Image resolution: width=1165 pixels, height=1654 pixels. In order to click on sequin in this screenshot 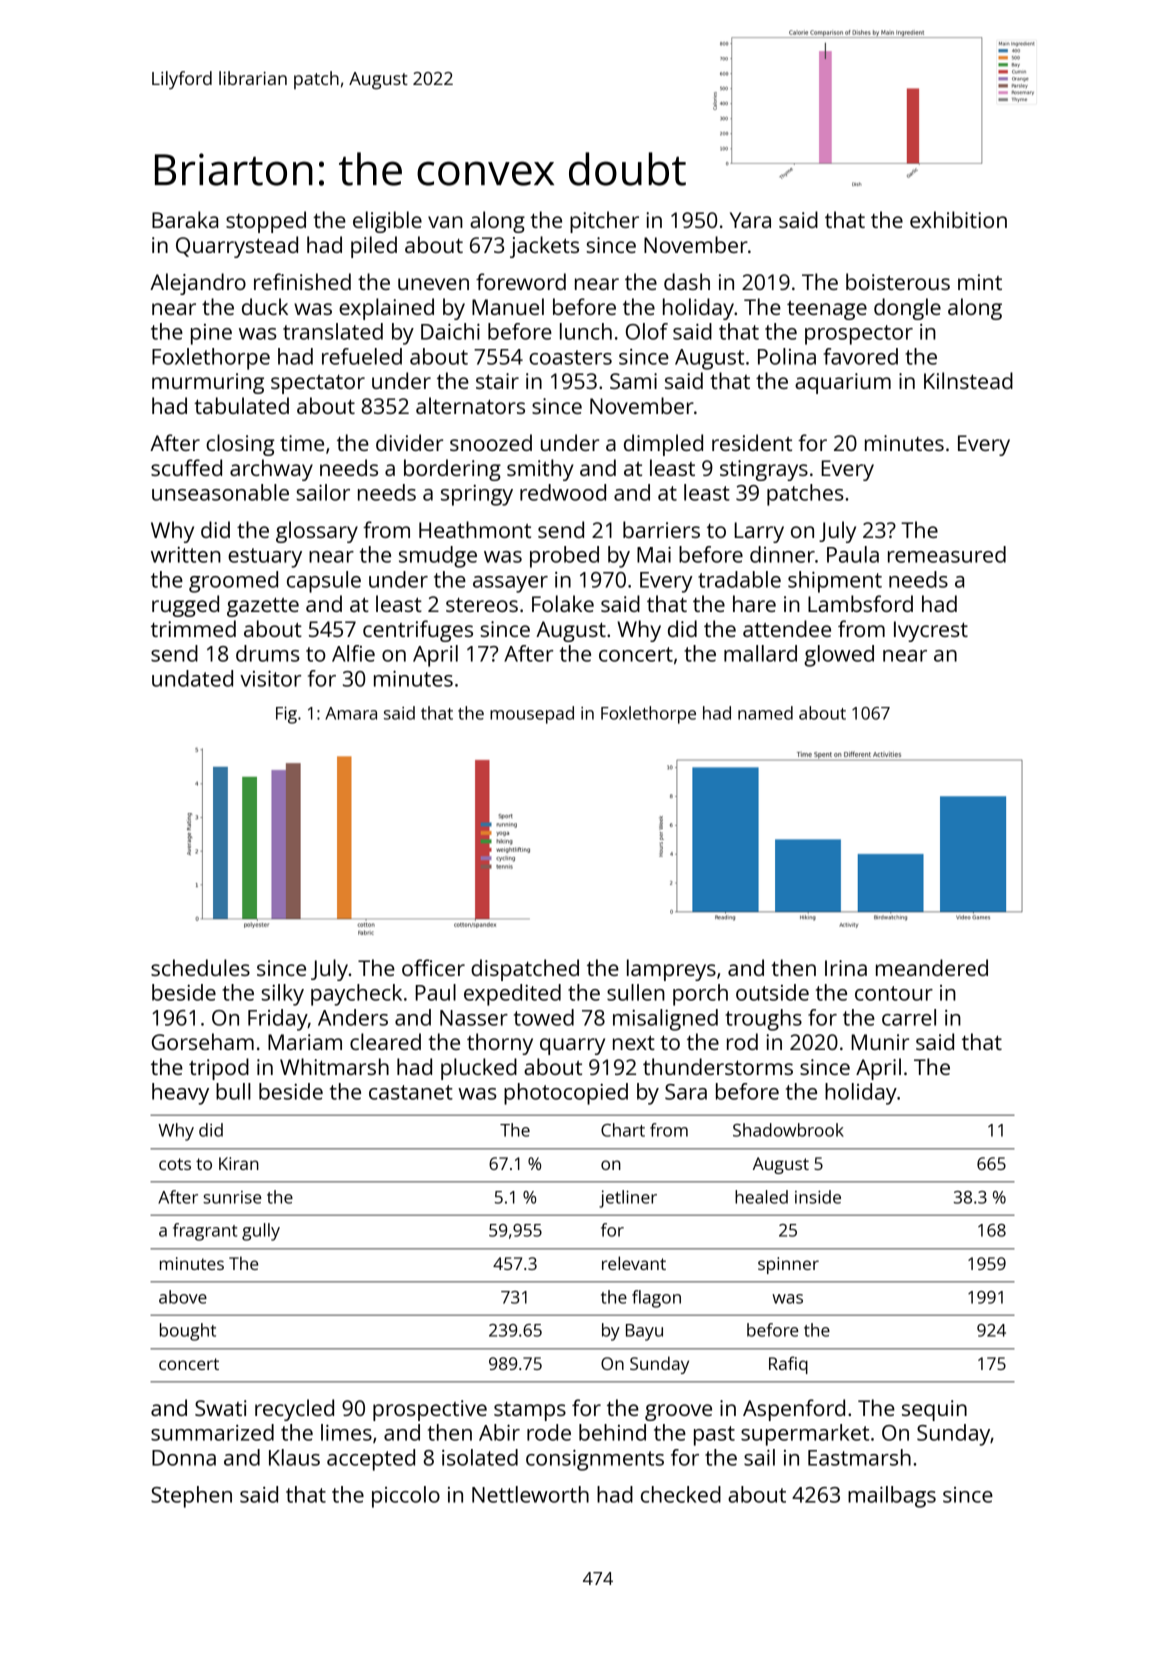, I will do `click(934, 1410)`.
